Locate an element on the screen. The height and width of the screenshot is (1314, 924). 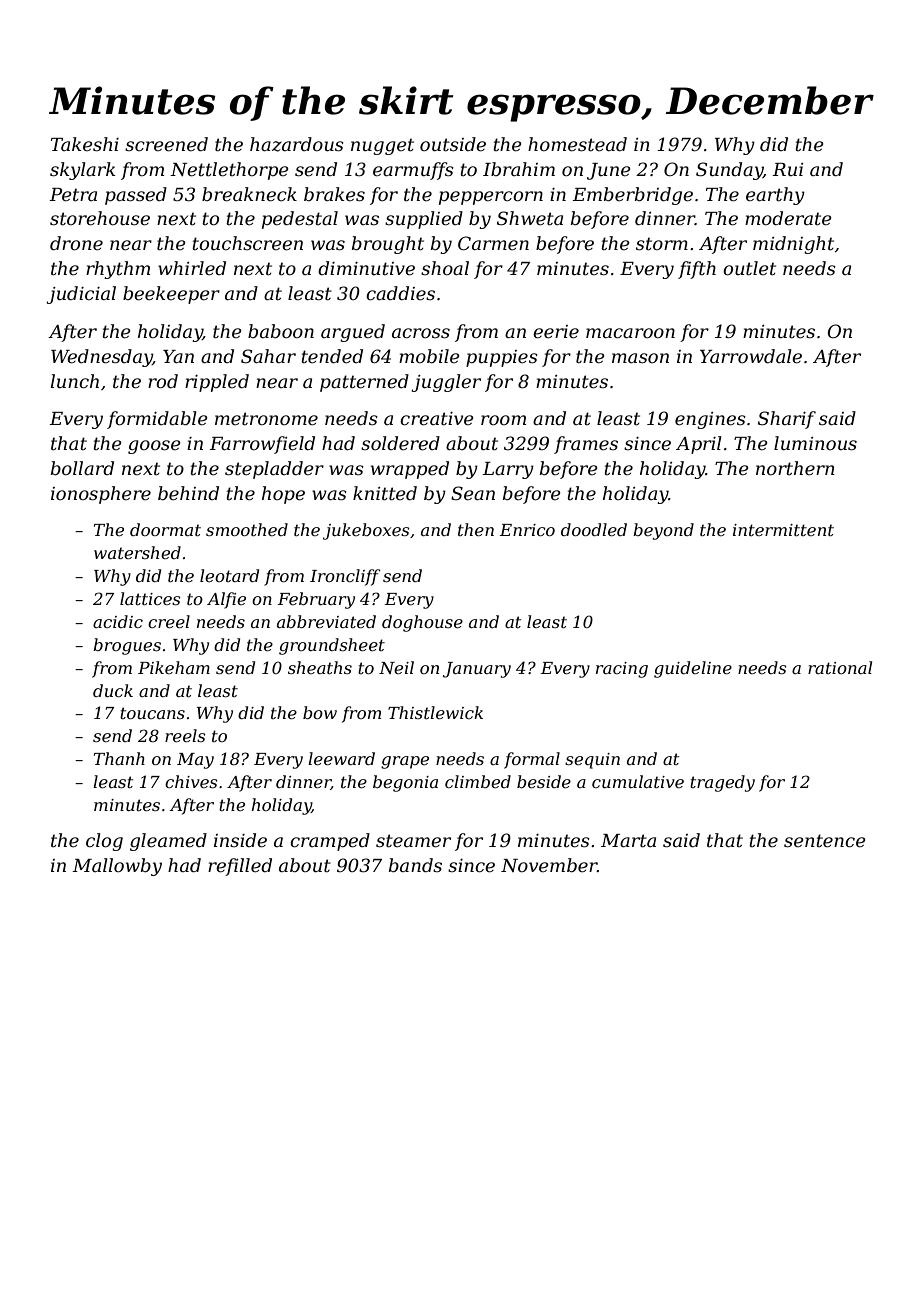
acidic is located at coordinates (118, 621).
